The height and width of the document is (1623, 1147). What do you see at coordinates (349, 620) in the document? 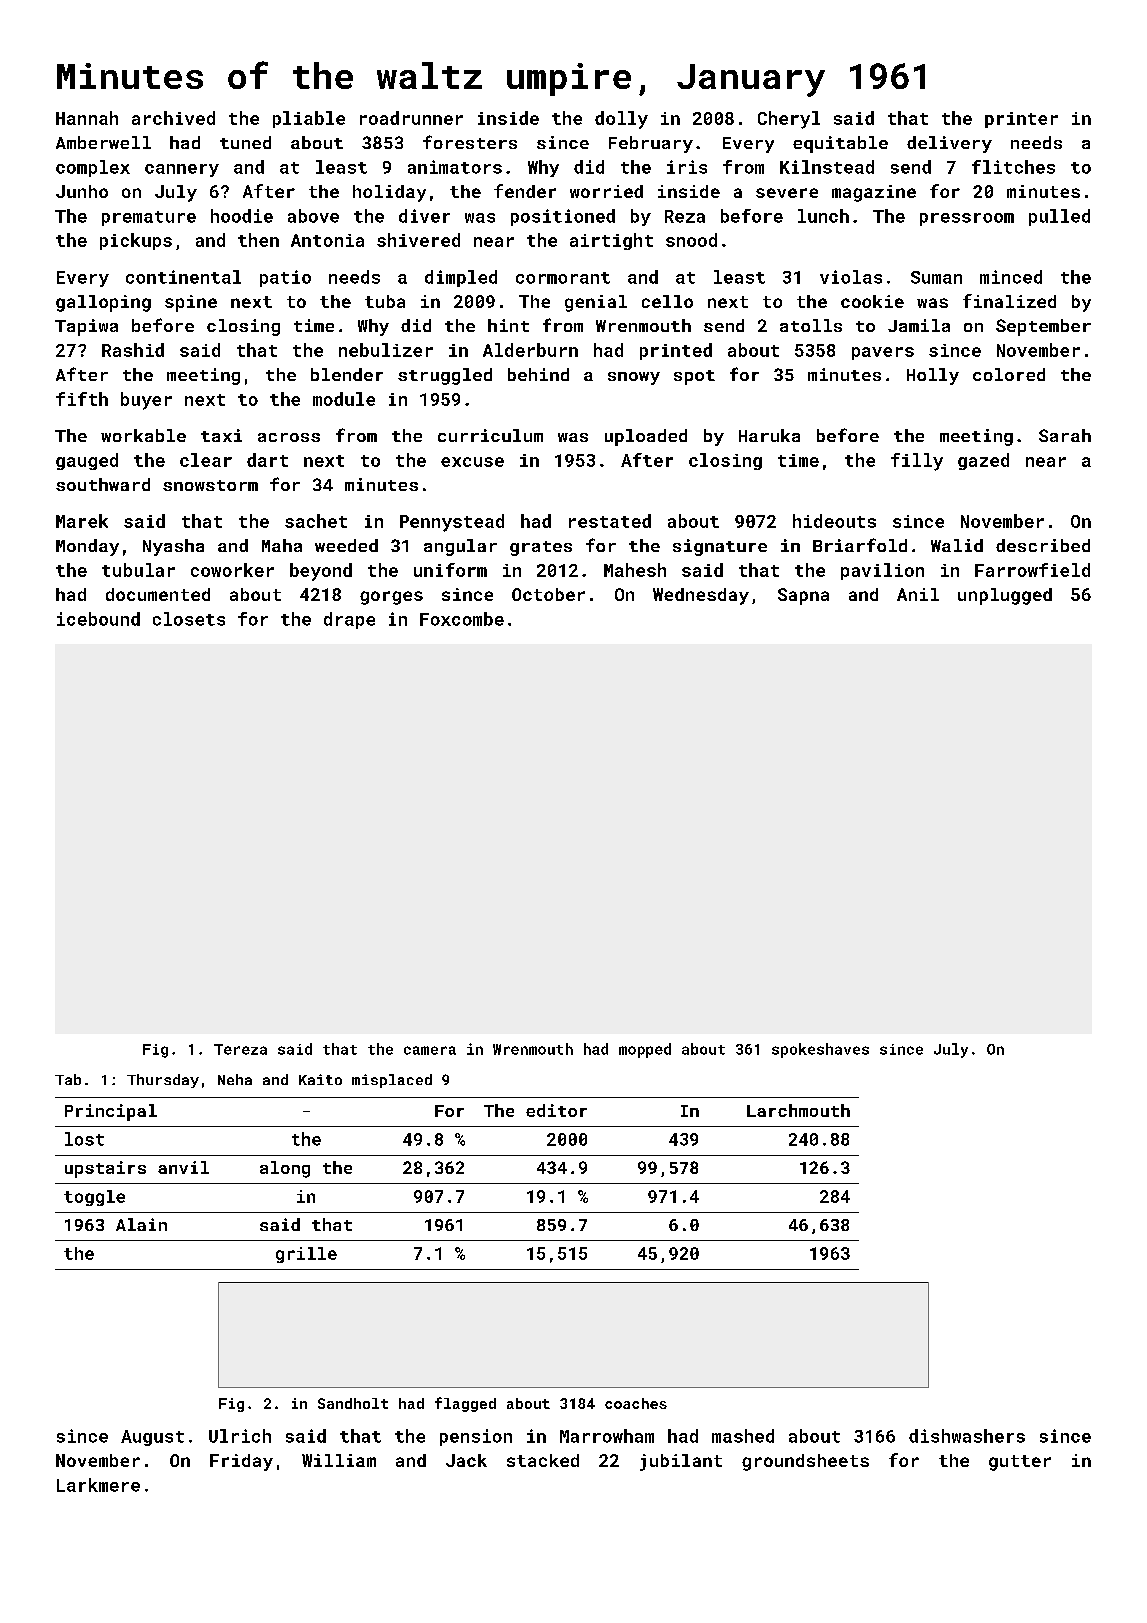
I see `drape` at bounding box center [349, 620].
